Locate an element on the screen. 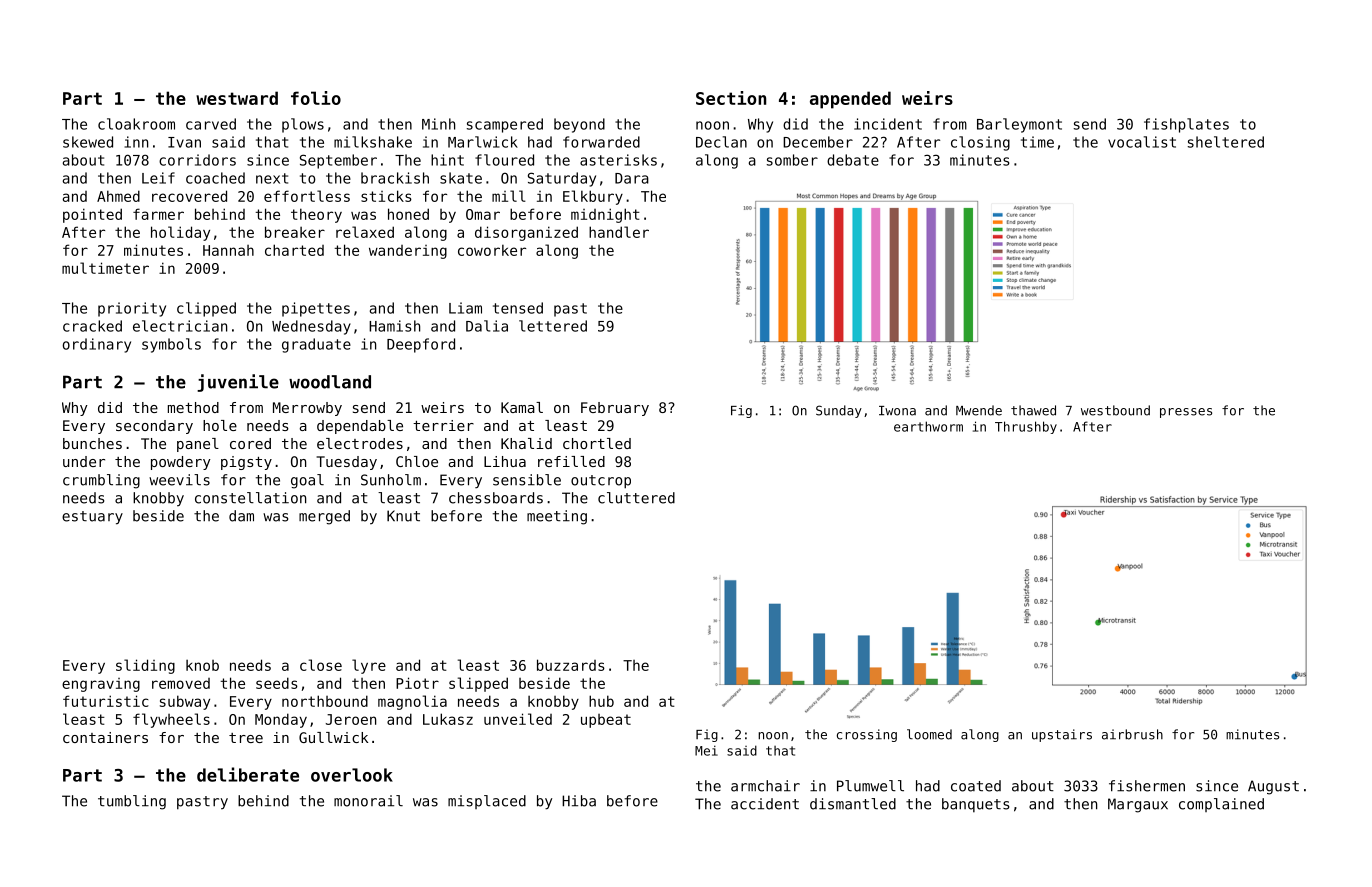 The width and height of the screenshot is (1372, 887). lettered is located at coordinates (553, 326).
